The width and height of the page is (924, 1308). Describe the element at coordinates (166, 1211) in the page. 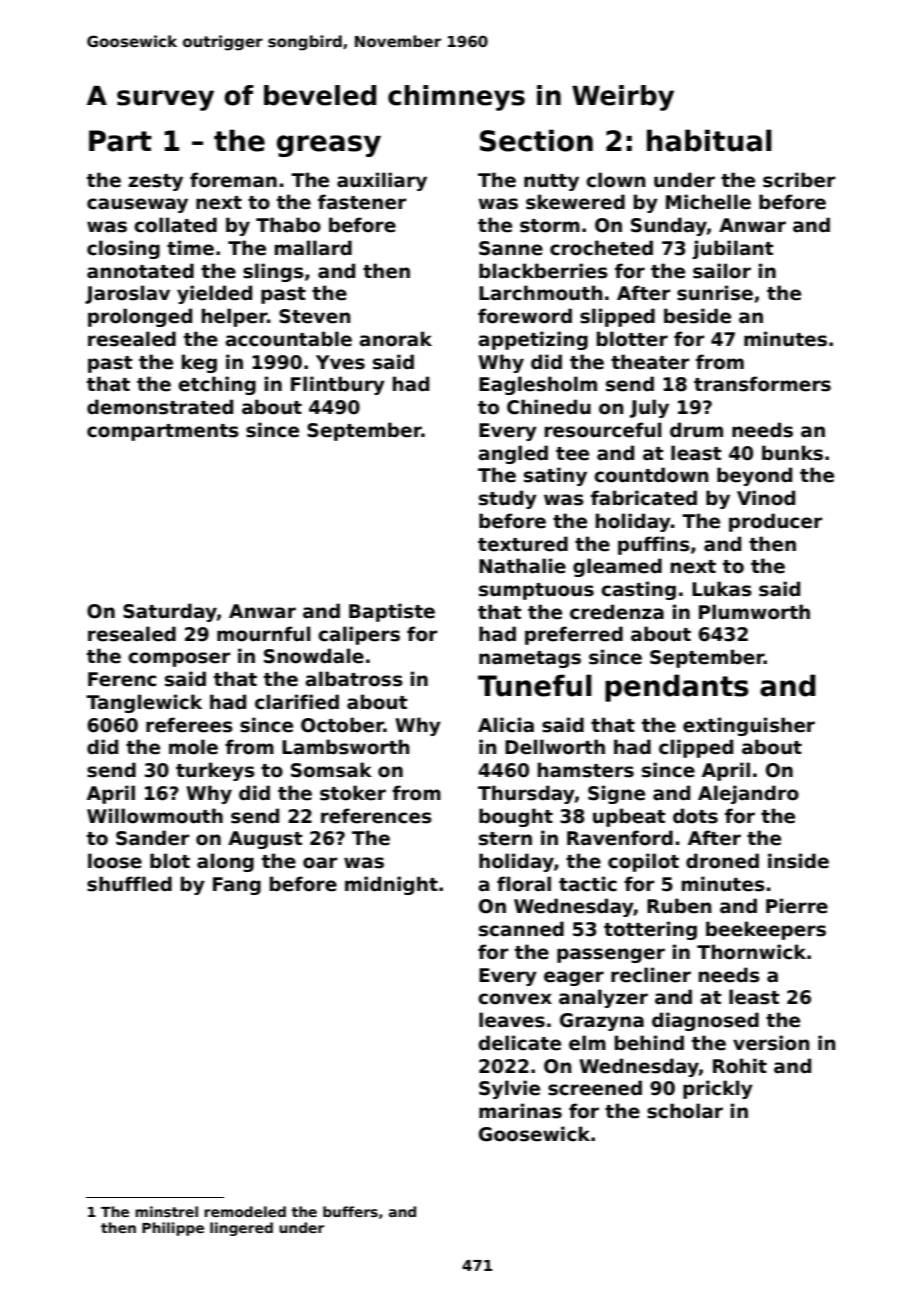

I see `minstrel` at that location.
